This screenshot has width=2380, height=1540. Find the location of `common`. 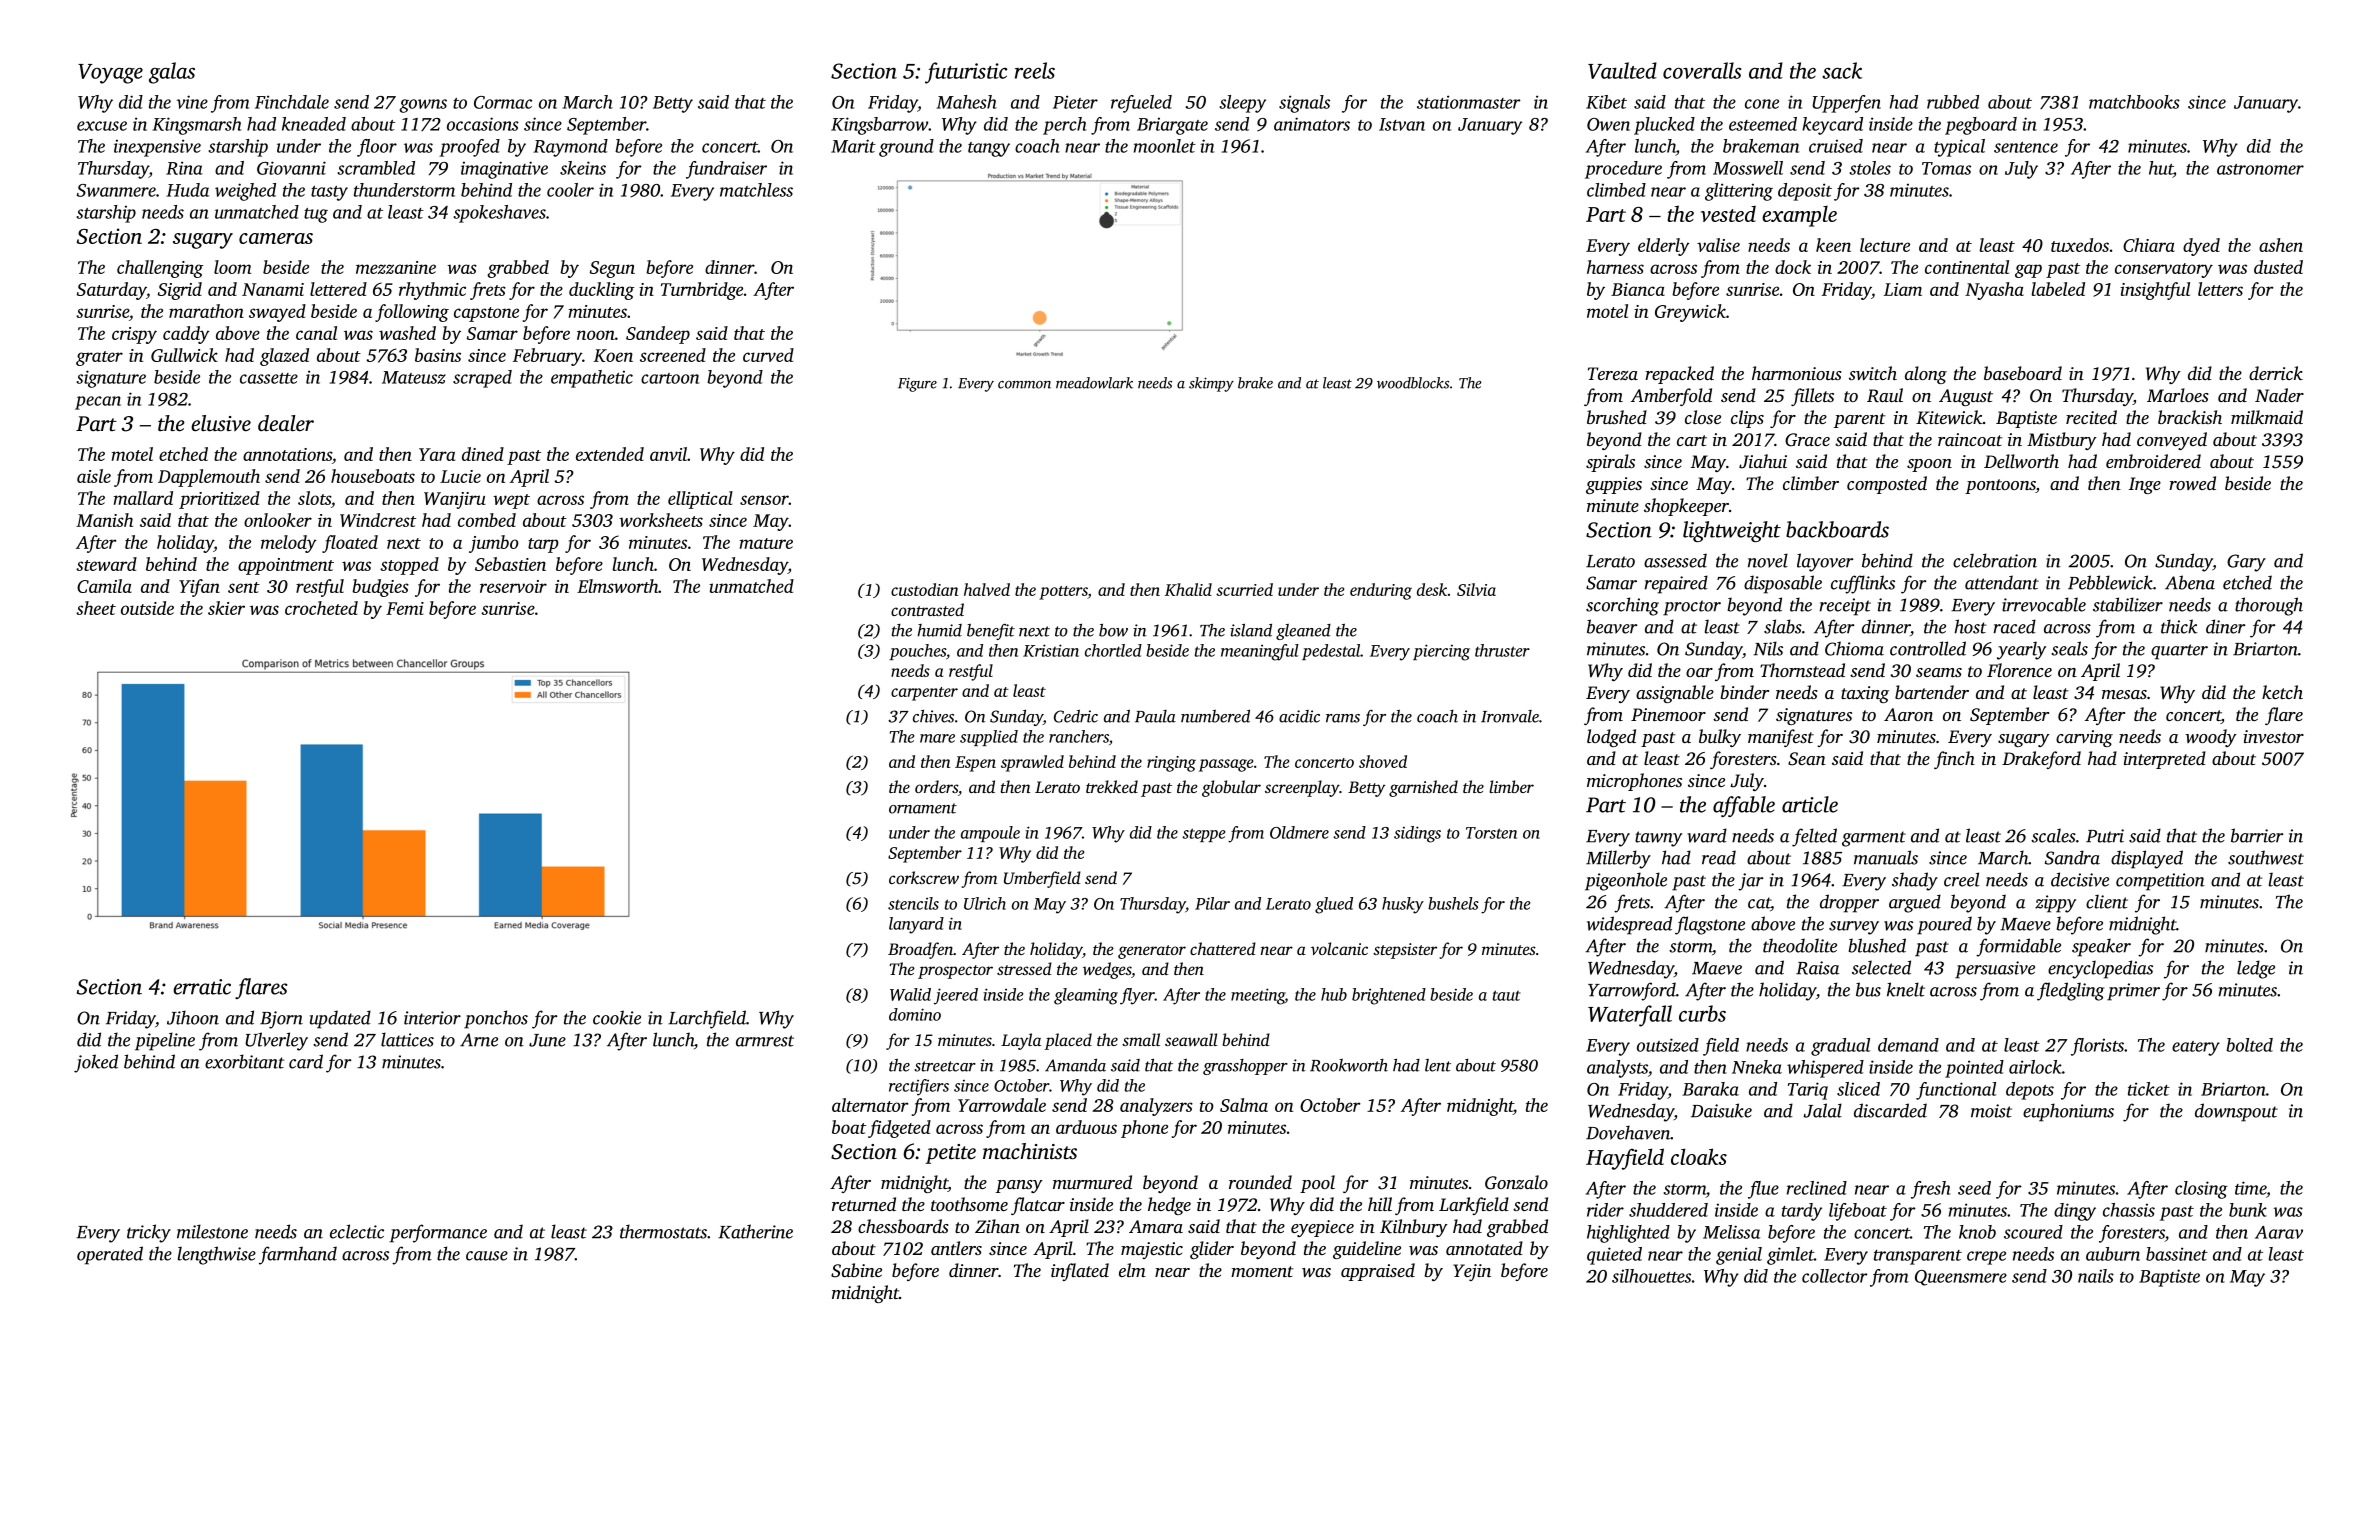

common is located at coordinates (1024, 385).
